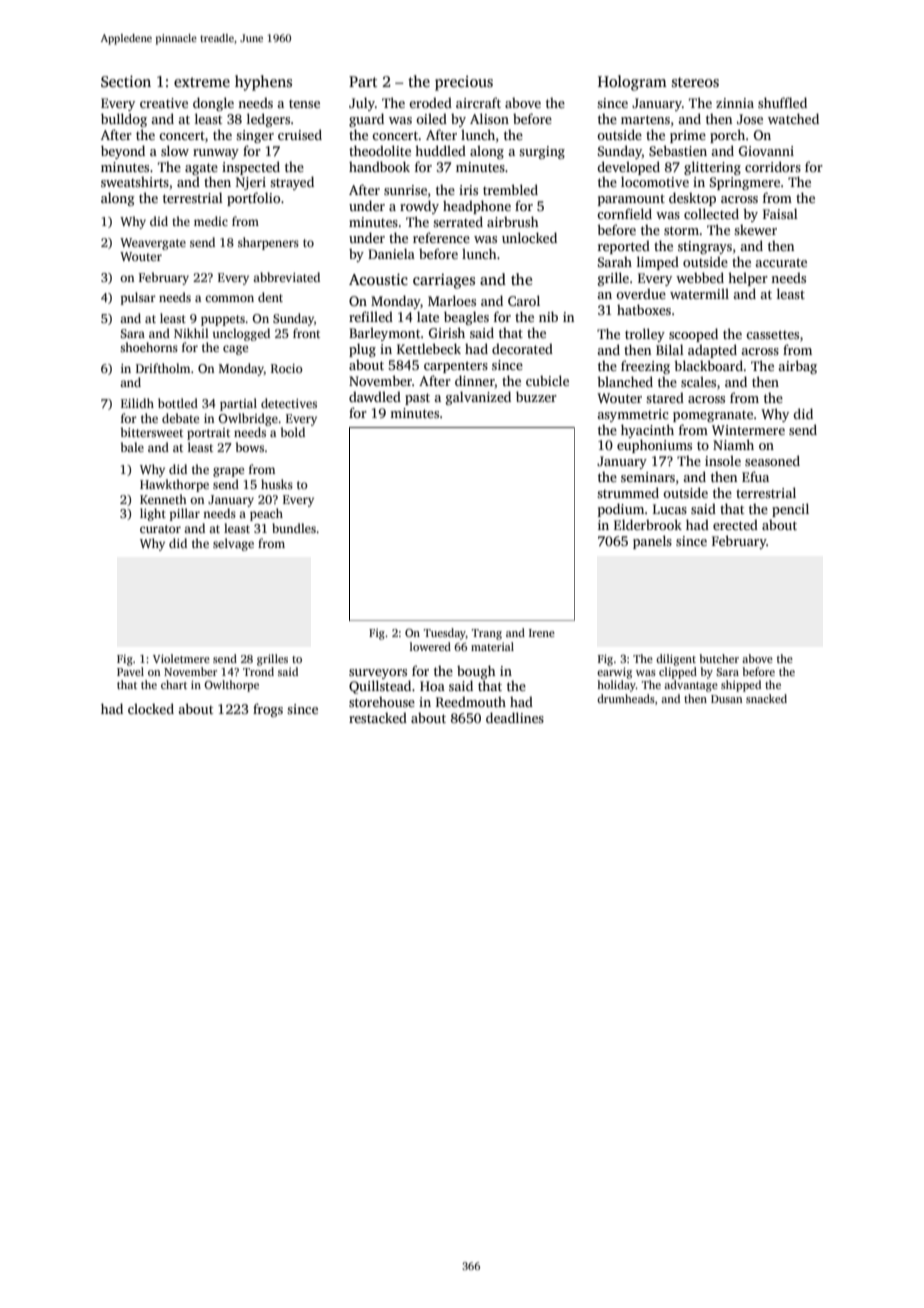 The image size is (924, 1308). Describe the element at coordinates (700, 277) in the screenshot. I see `webbed` at that location.
